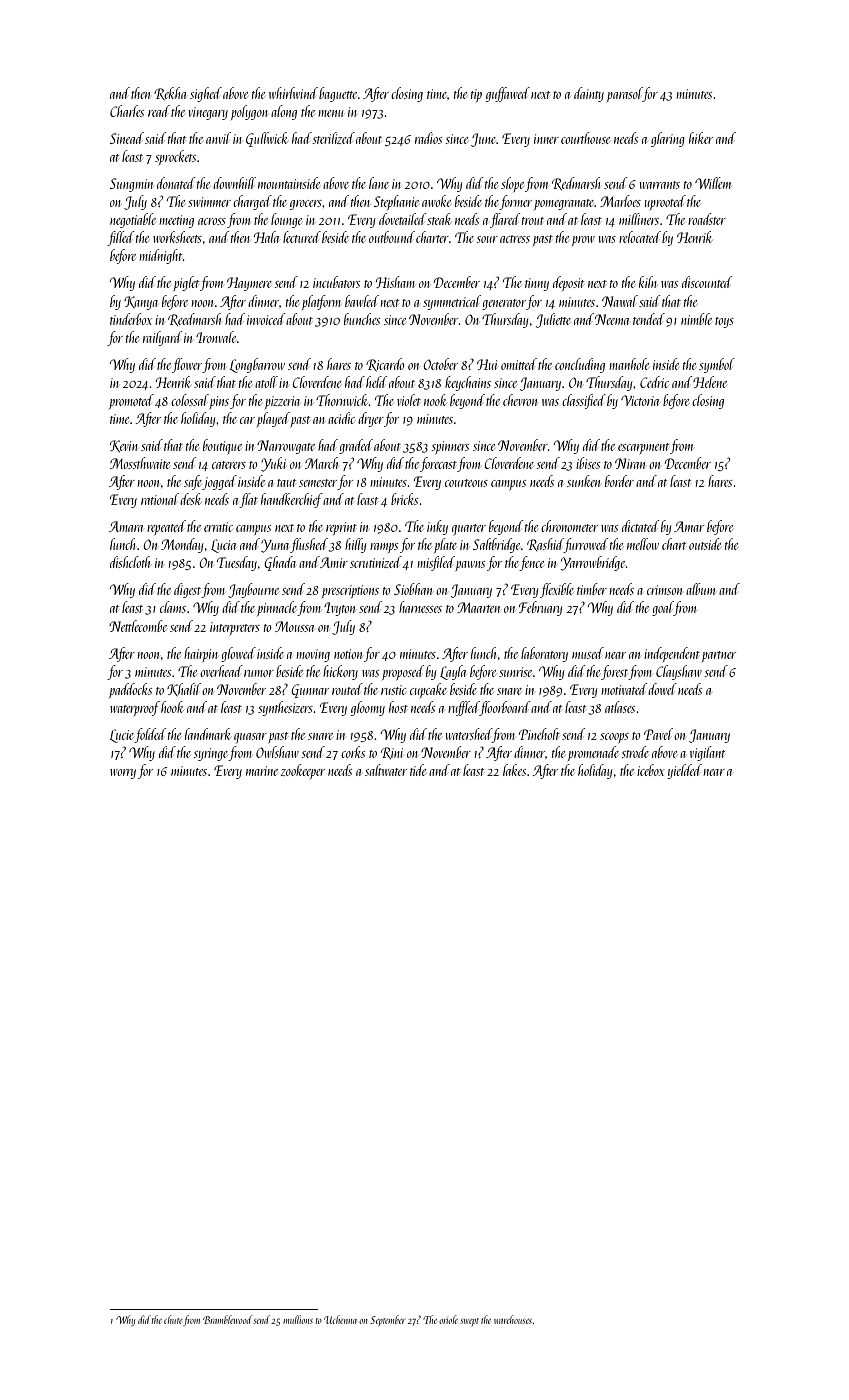 This screenshot has width=849, height=1400. Describe the element at coordinates (173, 1319) in the screenshot. I see `chute` at that location.
